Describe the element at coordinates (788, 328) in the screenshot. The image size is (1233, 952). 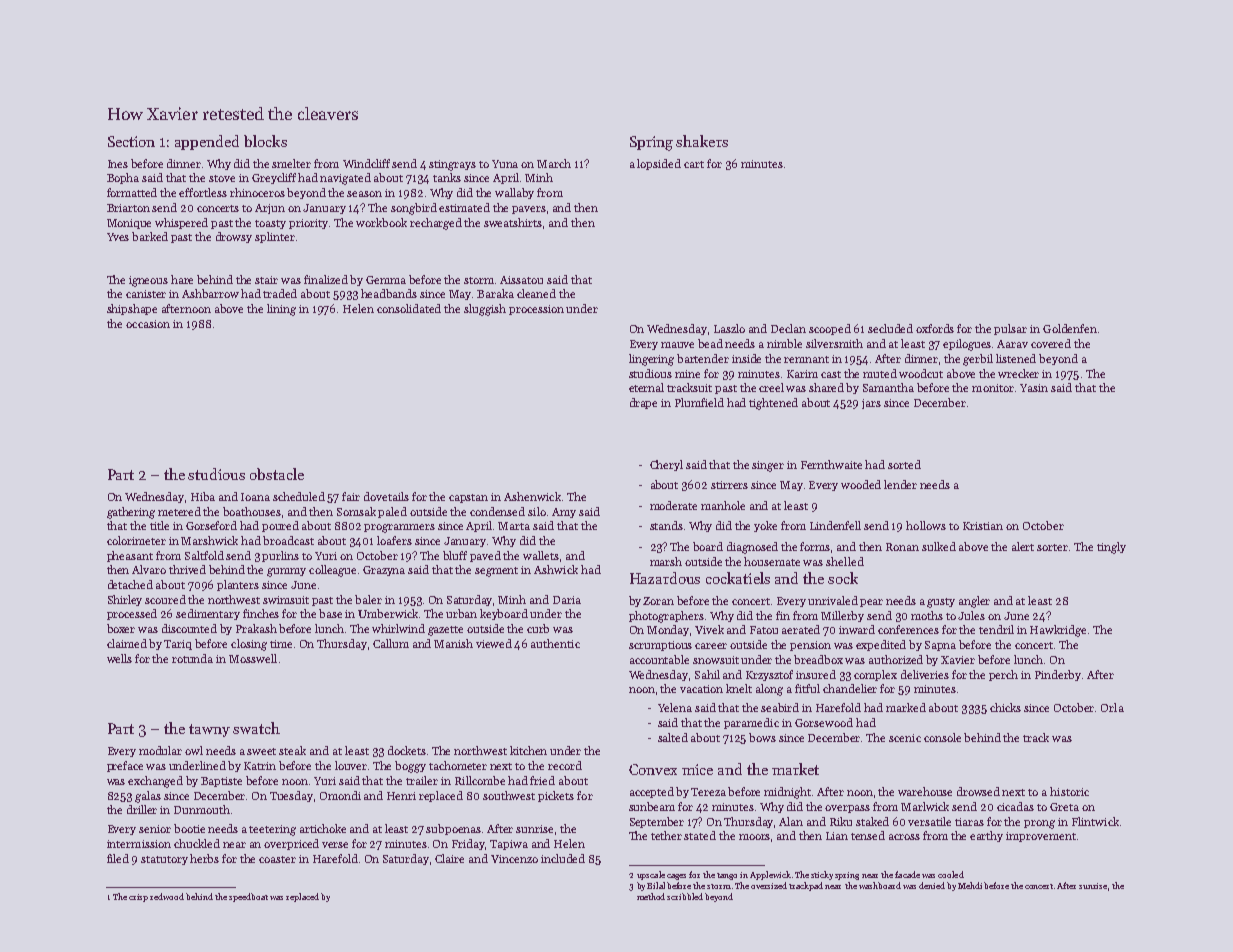
I see `Declan` at that location.
